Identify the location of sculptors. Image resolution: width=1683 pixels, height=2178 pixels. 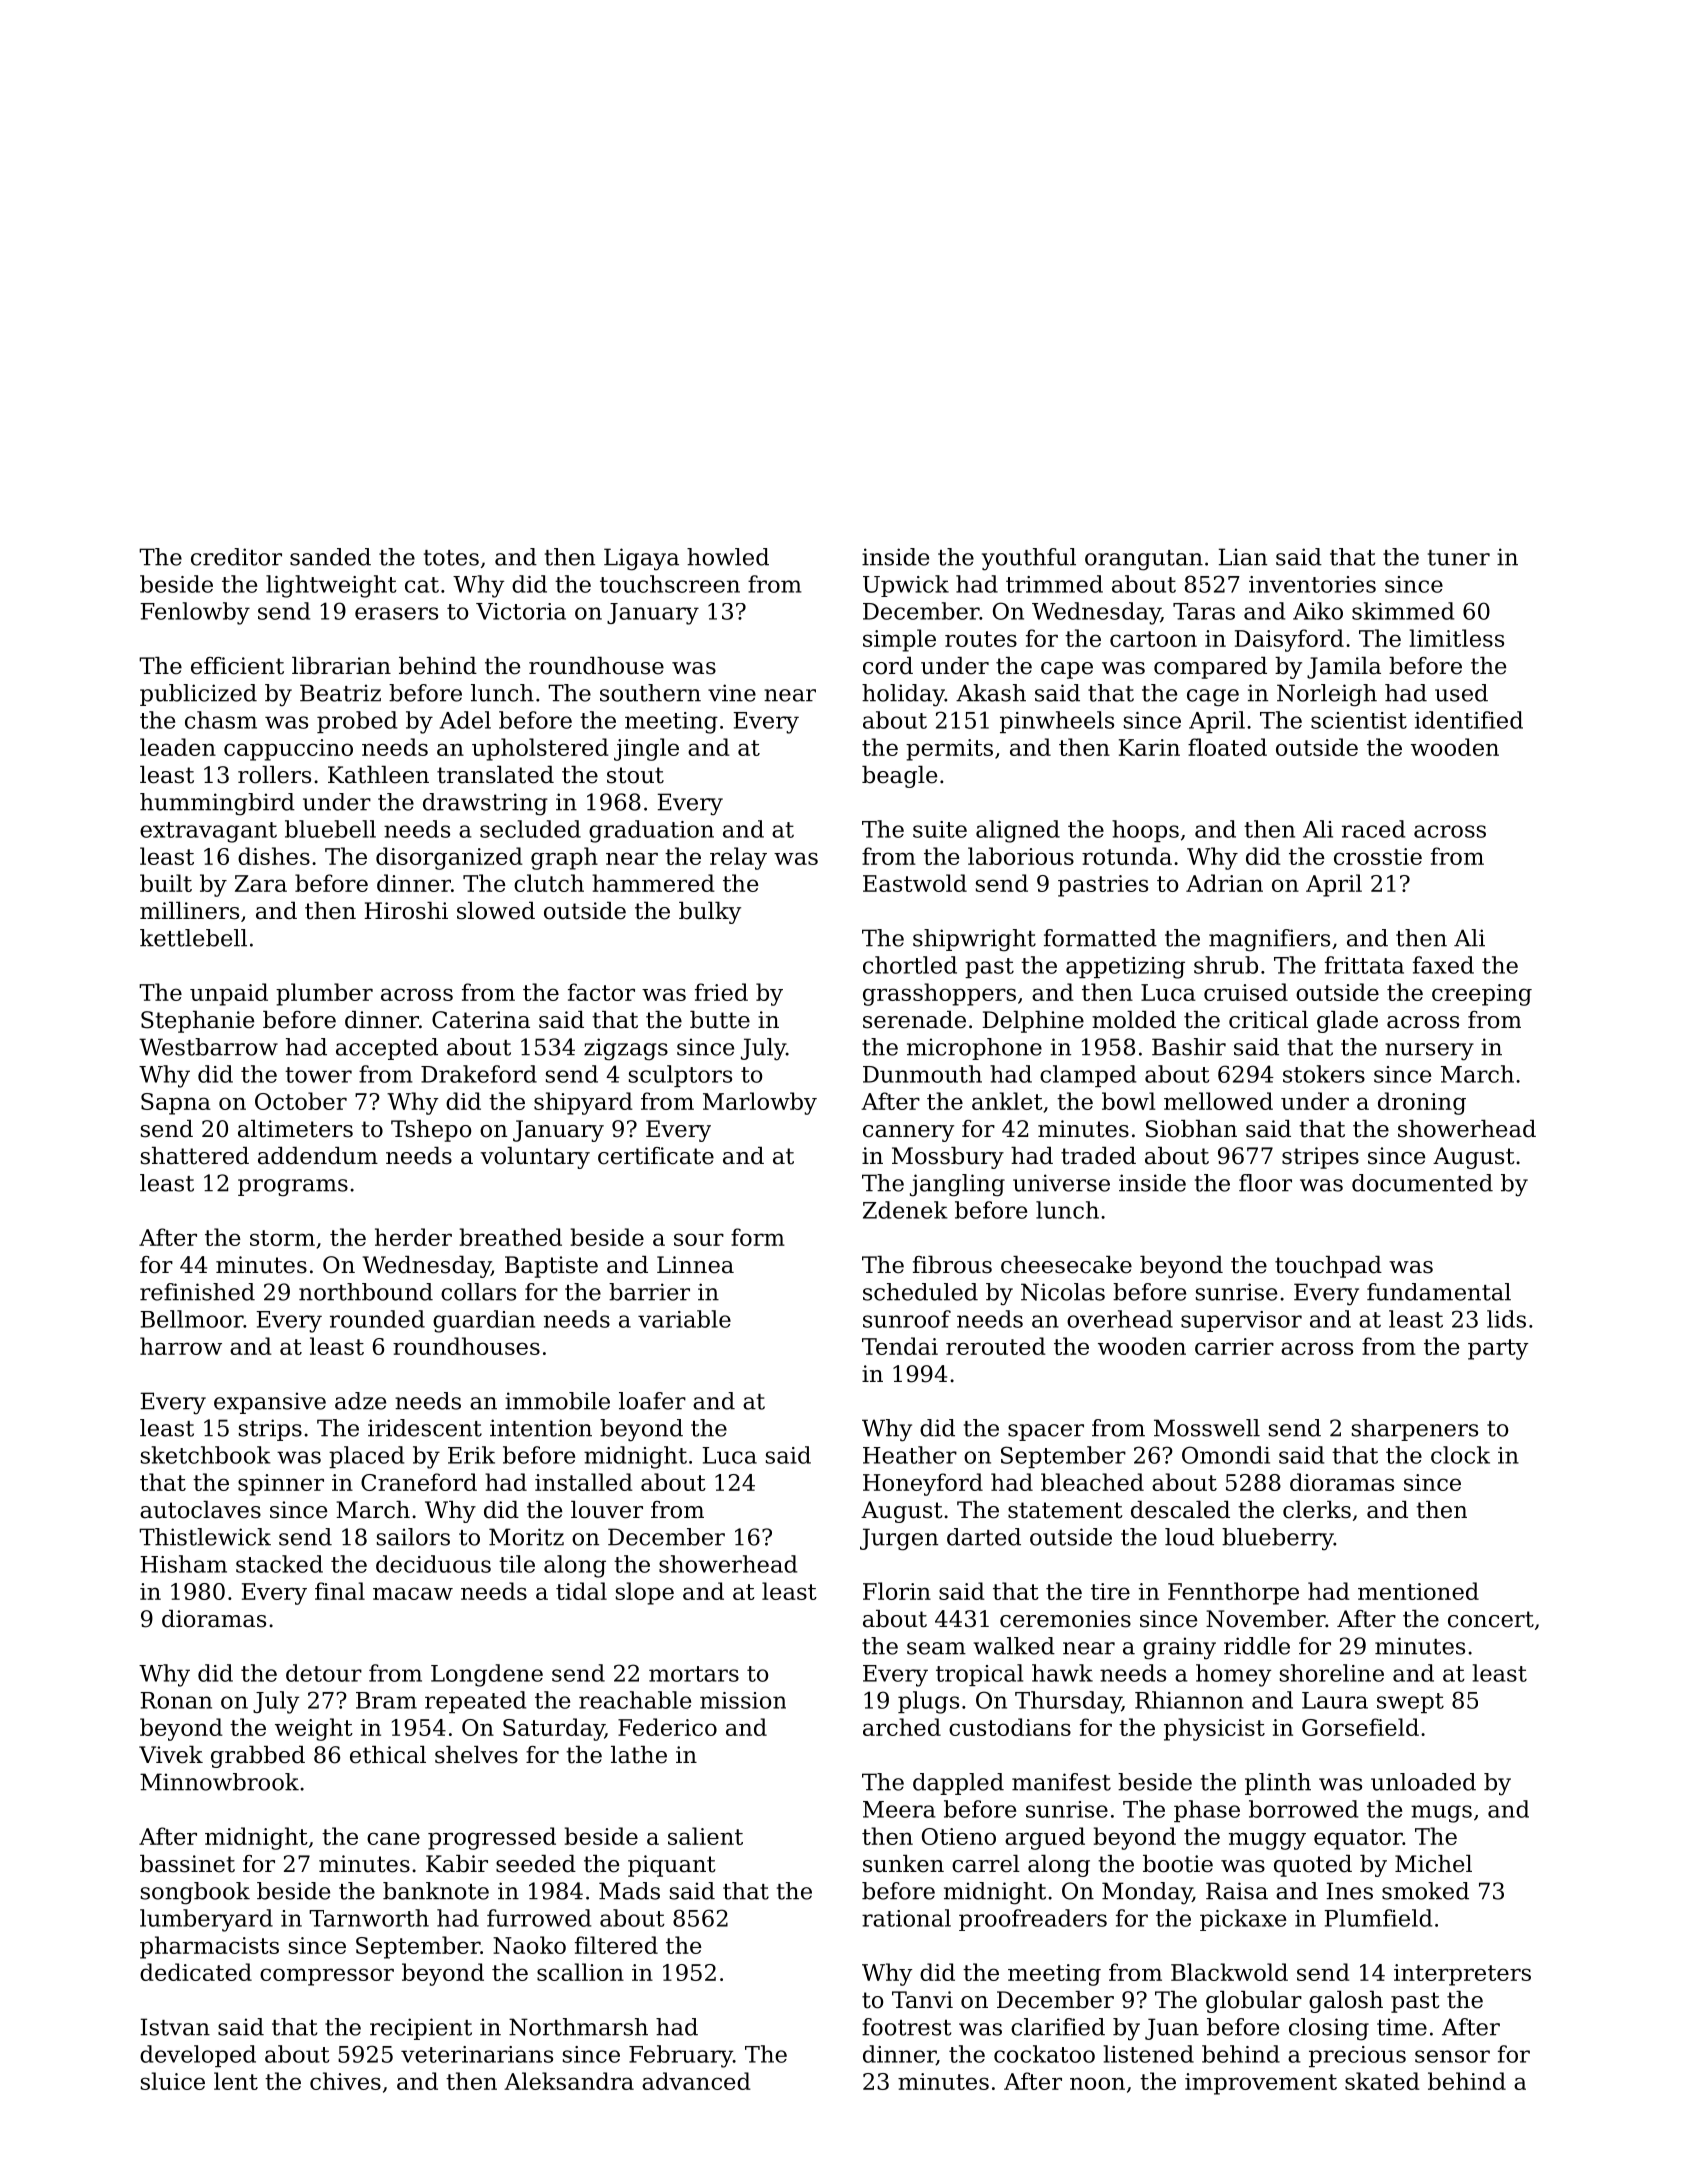
(680, 1076).
